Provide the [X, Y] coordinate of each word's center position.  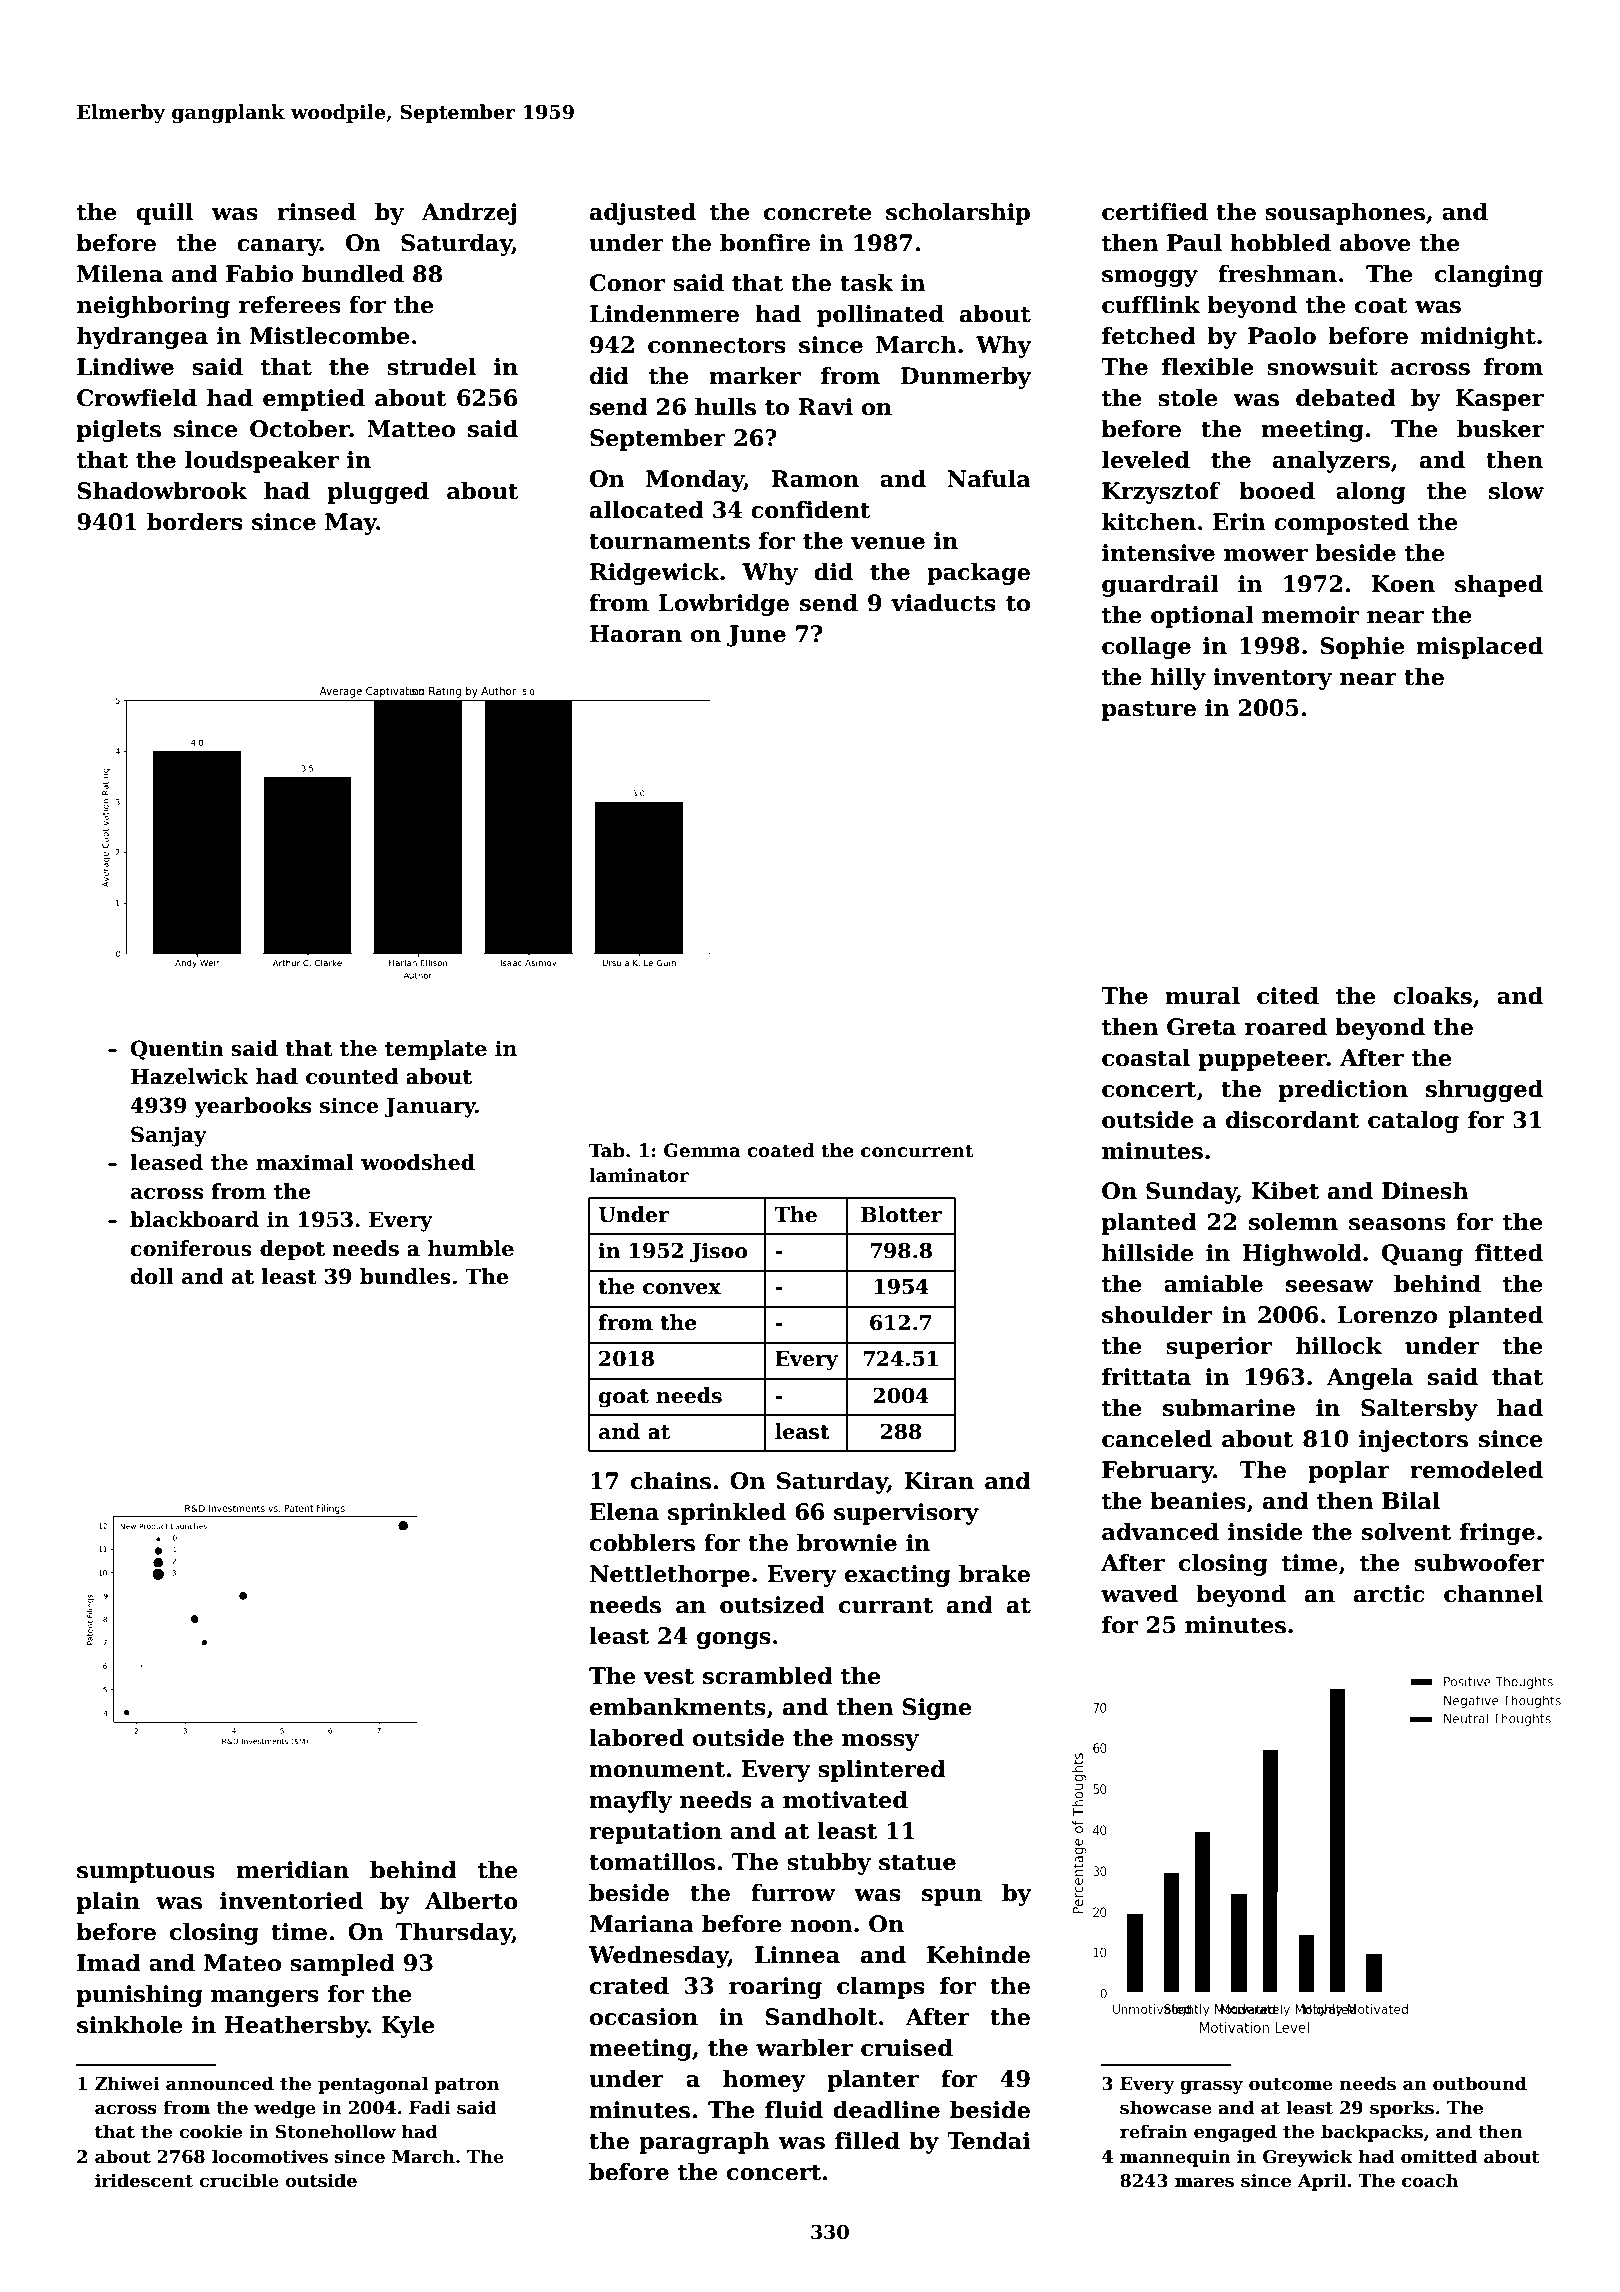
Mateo [242, 1963]
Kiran [939, 1481]
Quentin [177, 1050]
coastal [1146, 1058]
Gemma [702, 1150]
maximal [305, 1162]
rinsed [316, 212]
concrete [818, 213]
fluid [794, 2110]
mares [1204, 2182]
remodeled [1476, 1470]
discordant [1292, 1120]
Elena [624, 1512]
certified [1155, 212]
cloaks [1432, 996]
